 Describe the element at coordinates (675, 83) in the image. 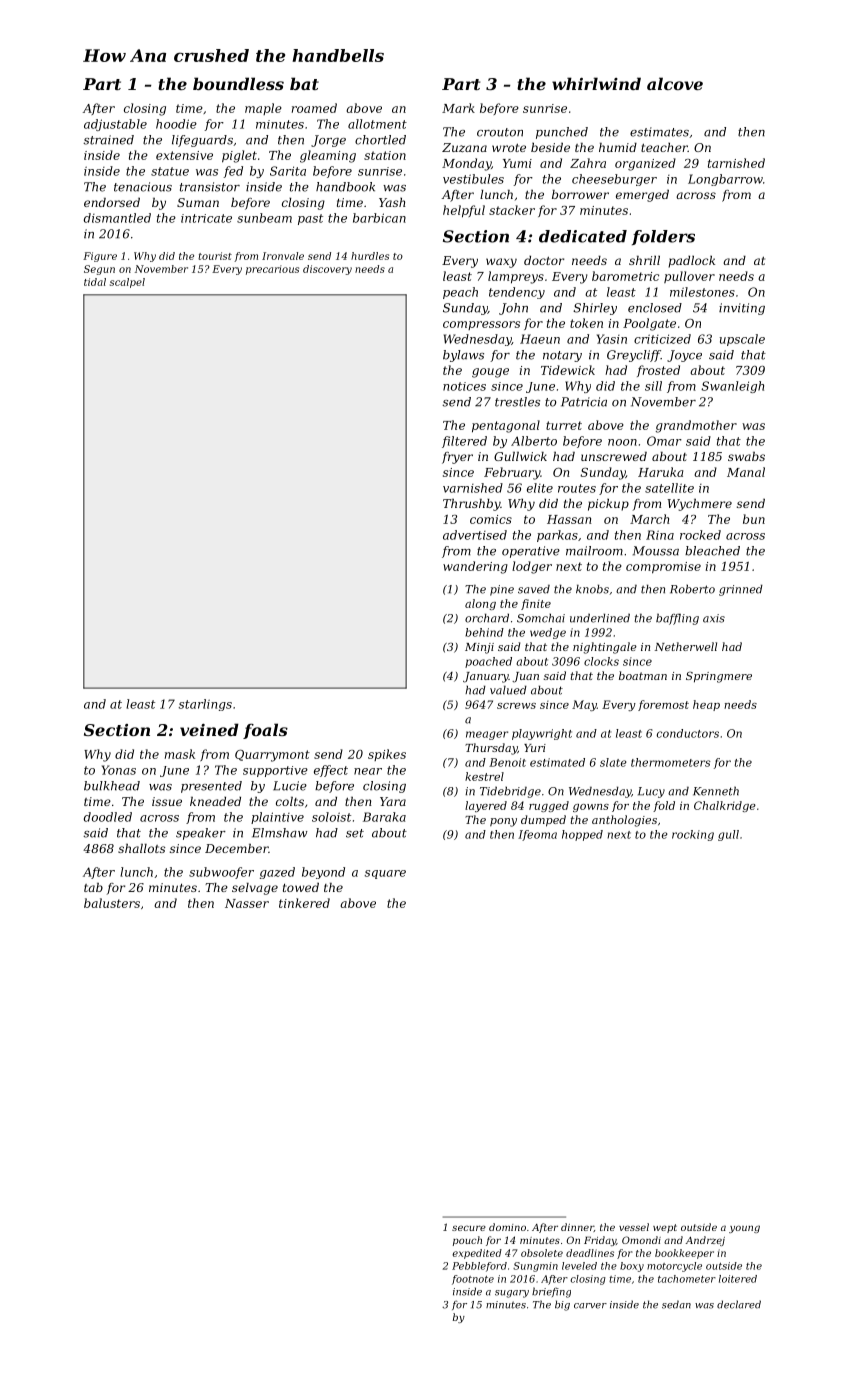

I see `alcove` at that location.
